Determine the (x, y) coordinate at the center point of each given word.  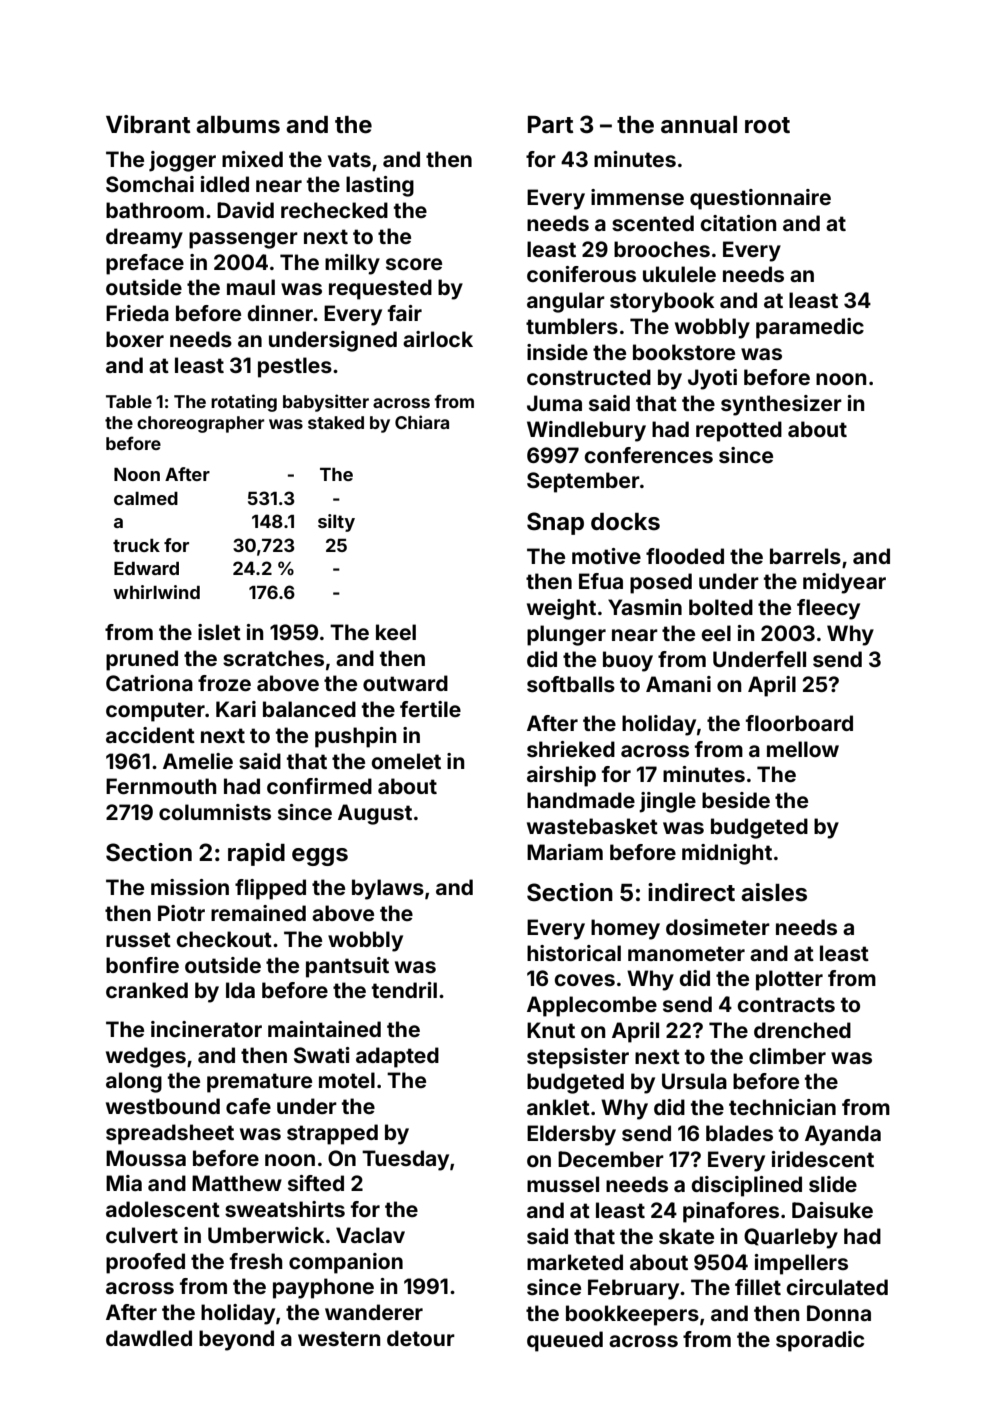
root (767, 125)
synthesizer (781, 405)
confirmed (319, 786)
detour (421, 1338)
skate (686, 1236)
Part (550, 125)
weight (561, 609)
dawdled (149, 1338)
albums (238, 125)
